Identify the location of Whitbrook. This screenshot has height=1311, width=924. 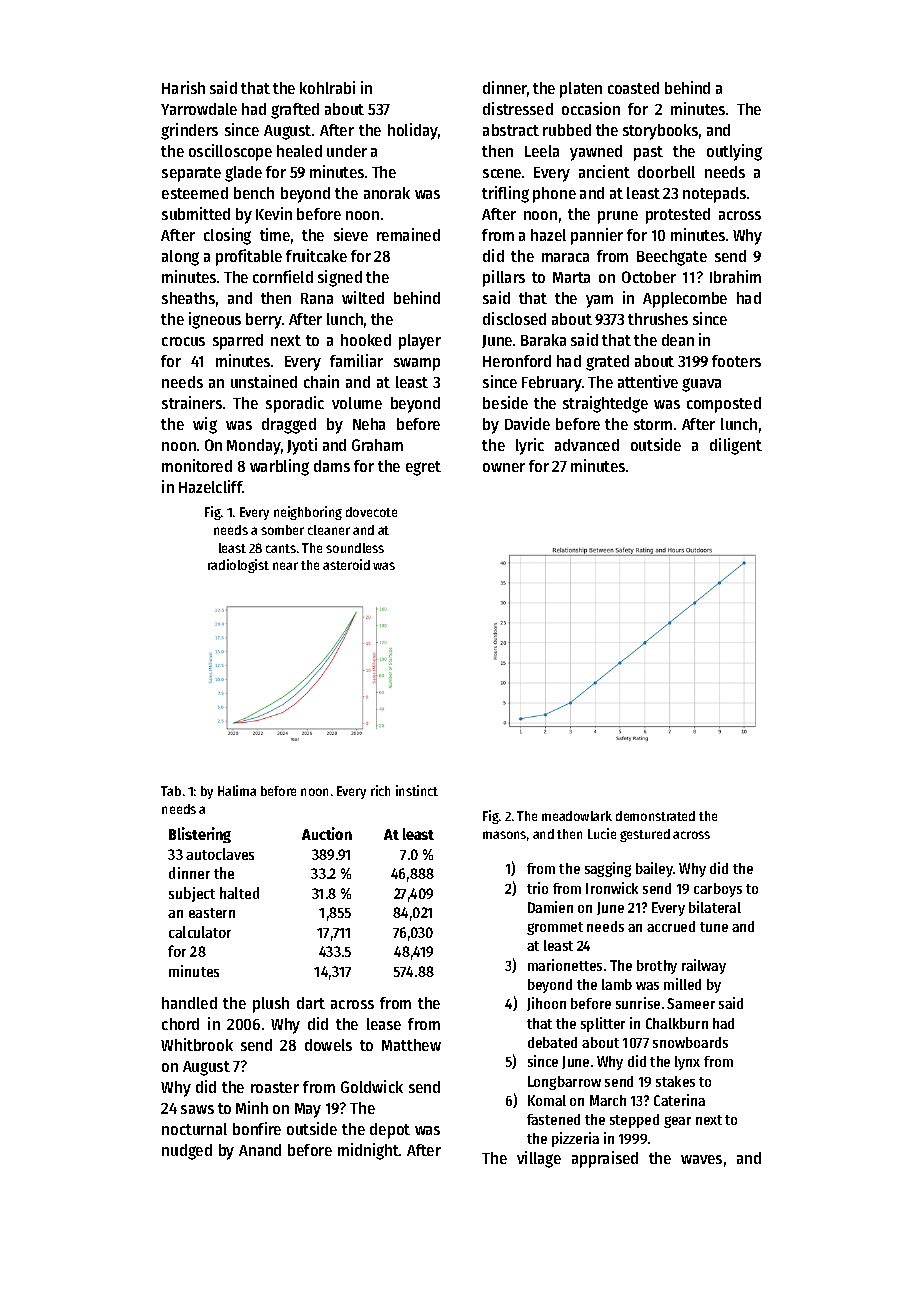
(197, 1044).
